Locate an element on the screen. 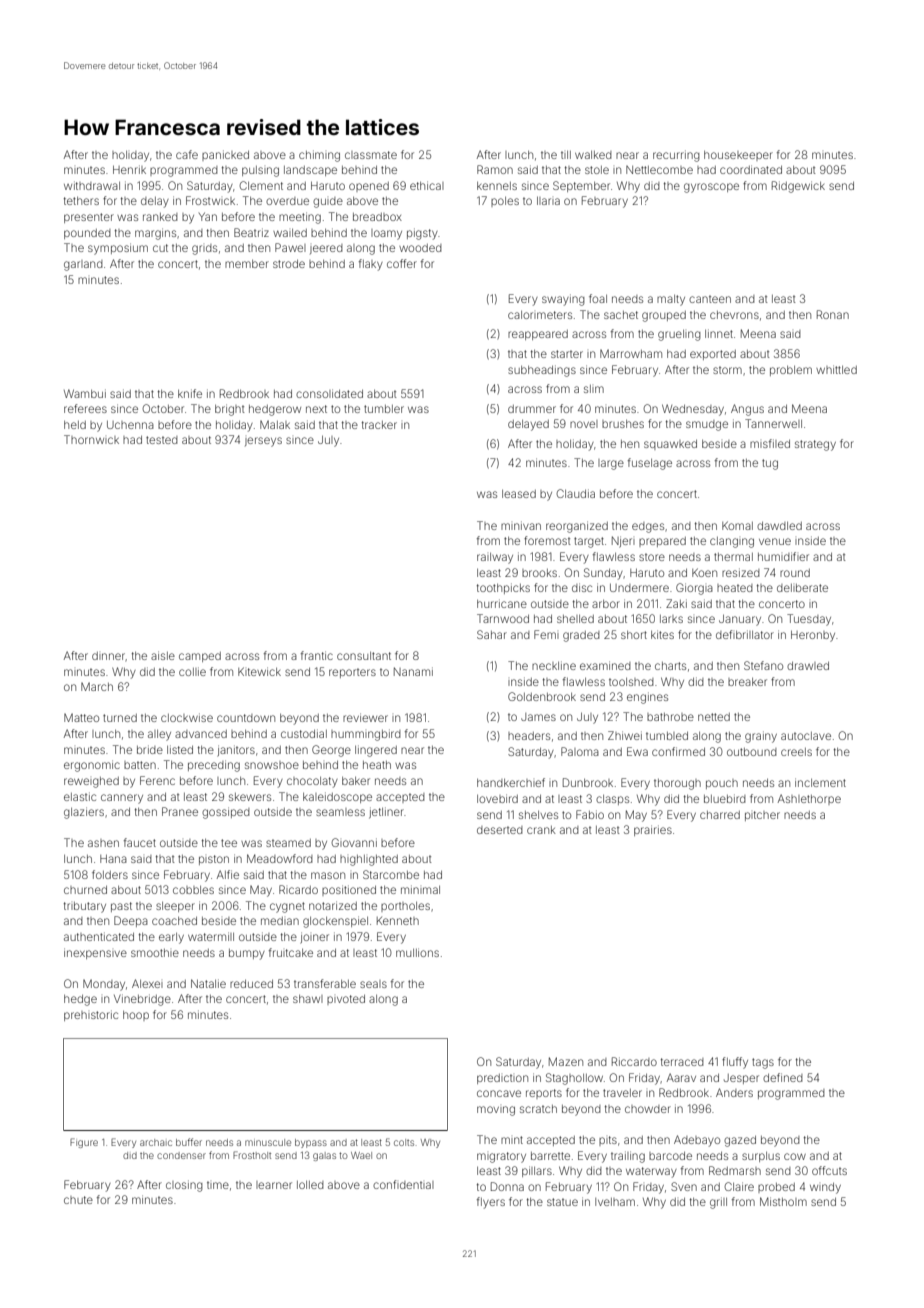  housekeeper is located at coordinates (738, 156).
